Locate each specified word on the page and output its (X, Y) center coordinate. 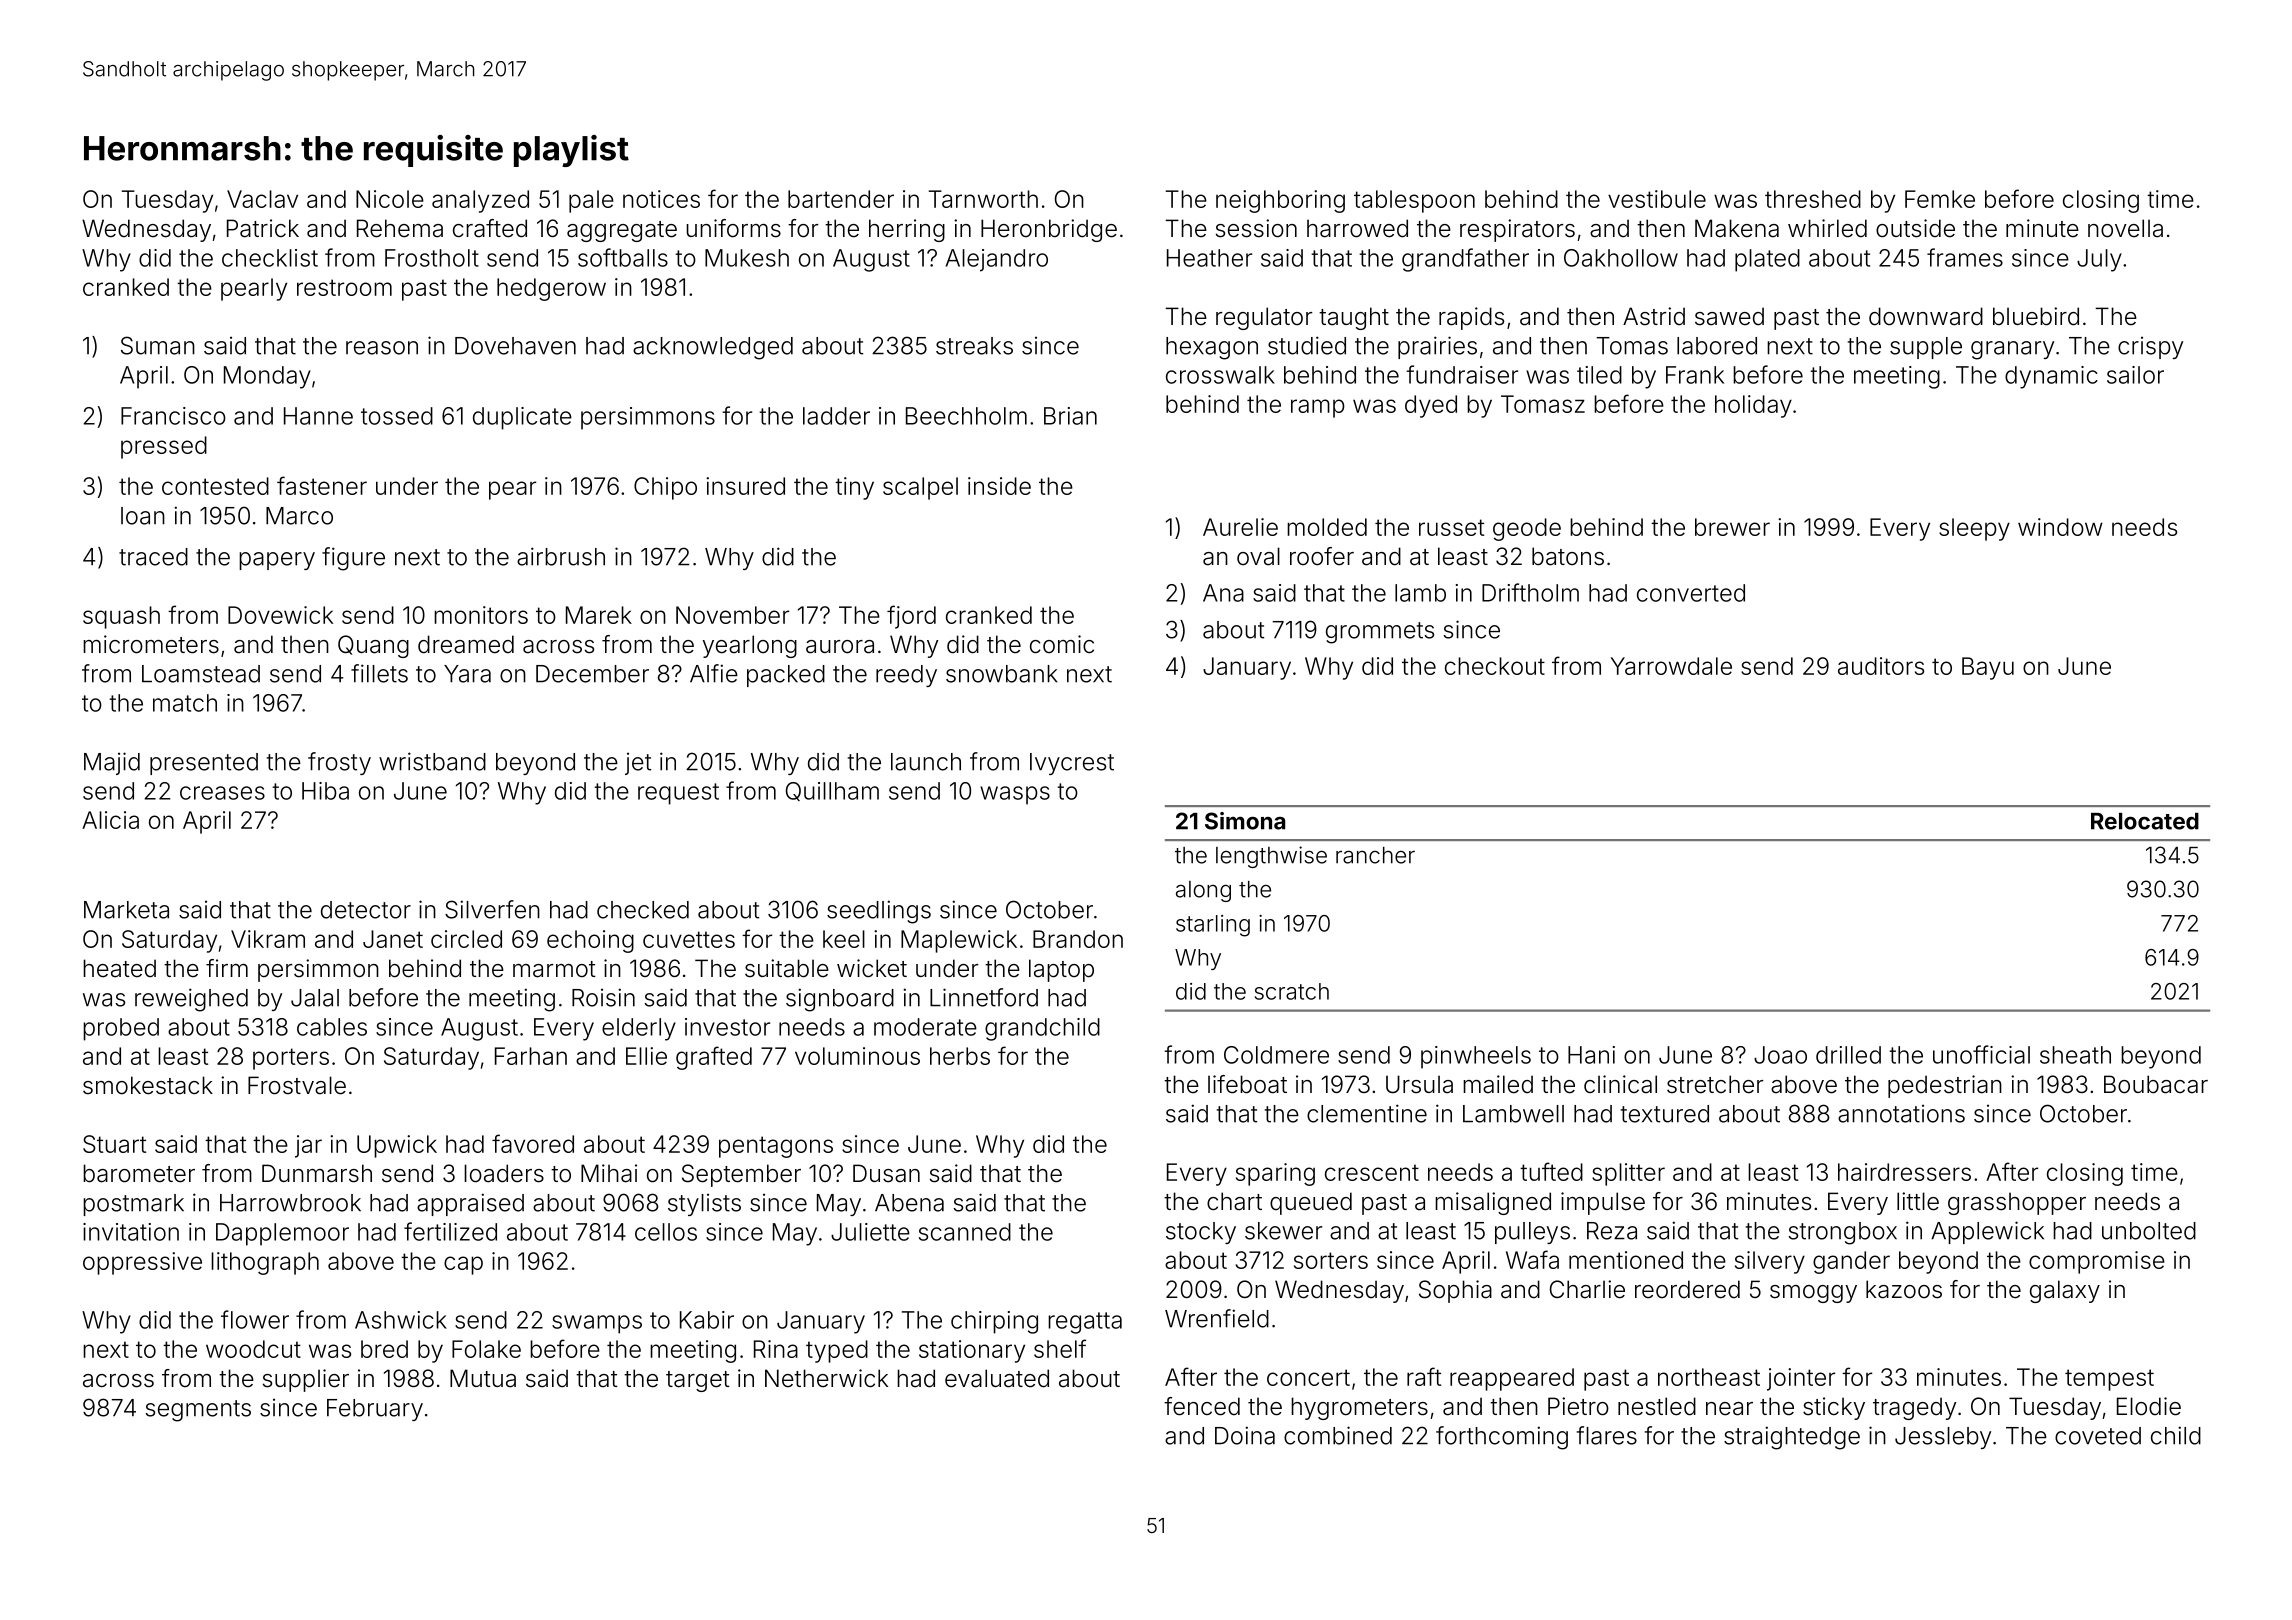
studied (1307, 345)
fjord (911, 617)
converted (1691, 593)
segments (198, 1411)
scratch (1292, 991)
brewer (1732, 527)
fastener (322, 485)
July (2099, 260)
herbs (960, 1056)
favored (533, 1143)
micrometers (151, 644)
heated (119, 968)
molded (1327, 527)
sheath (2075, 1055)
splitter (1628, 1174)
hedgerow (551, 289)
